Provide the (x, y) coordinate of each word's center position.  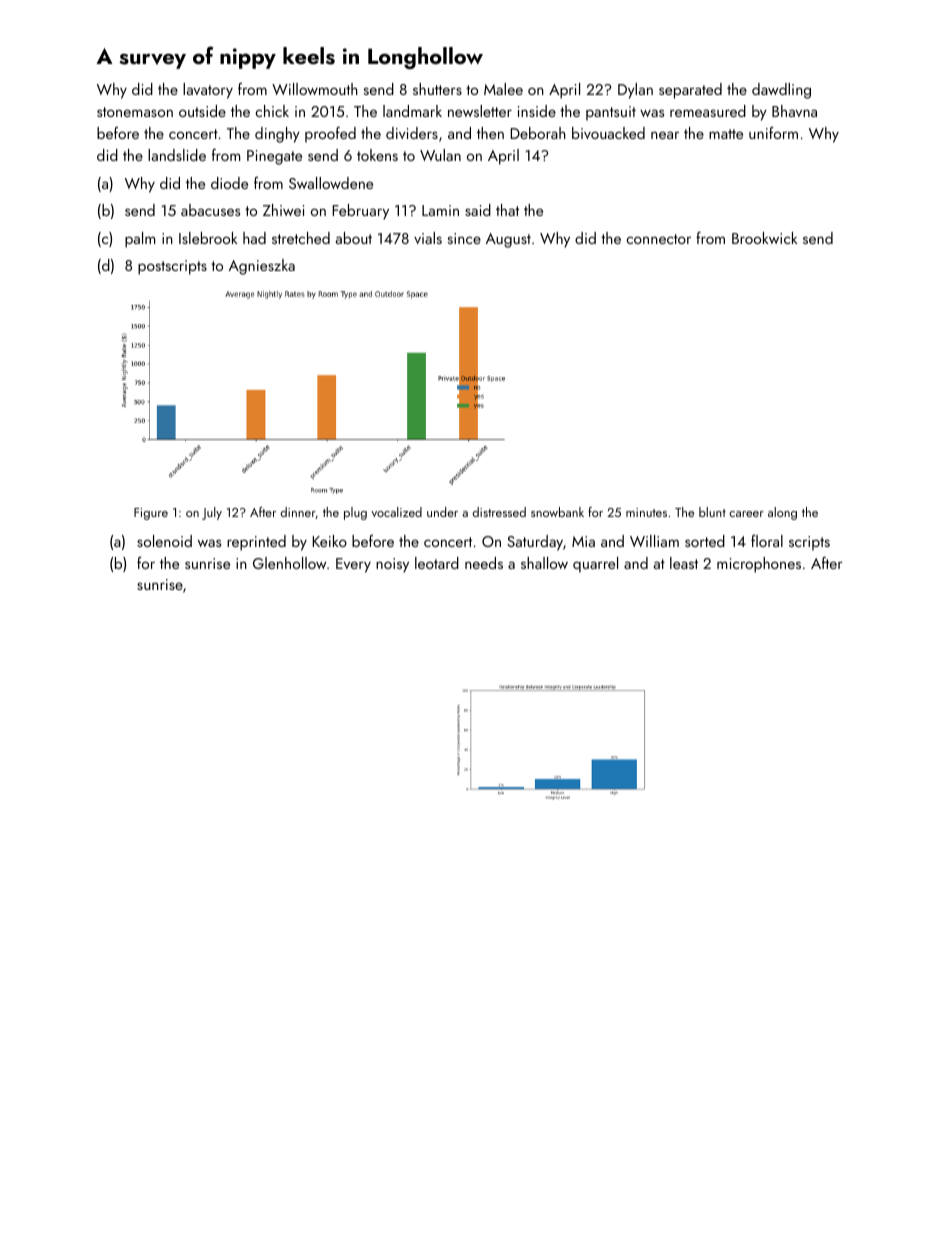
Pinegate (274, 157)
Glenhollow (289, 563)
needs (484, 563)
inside (537, 111)
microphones (759, 565)
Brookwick (764, 238)
